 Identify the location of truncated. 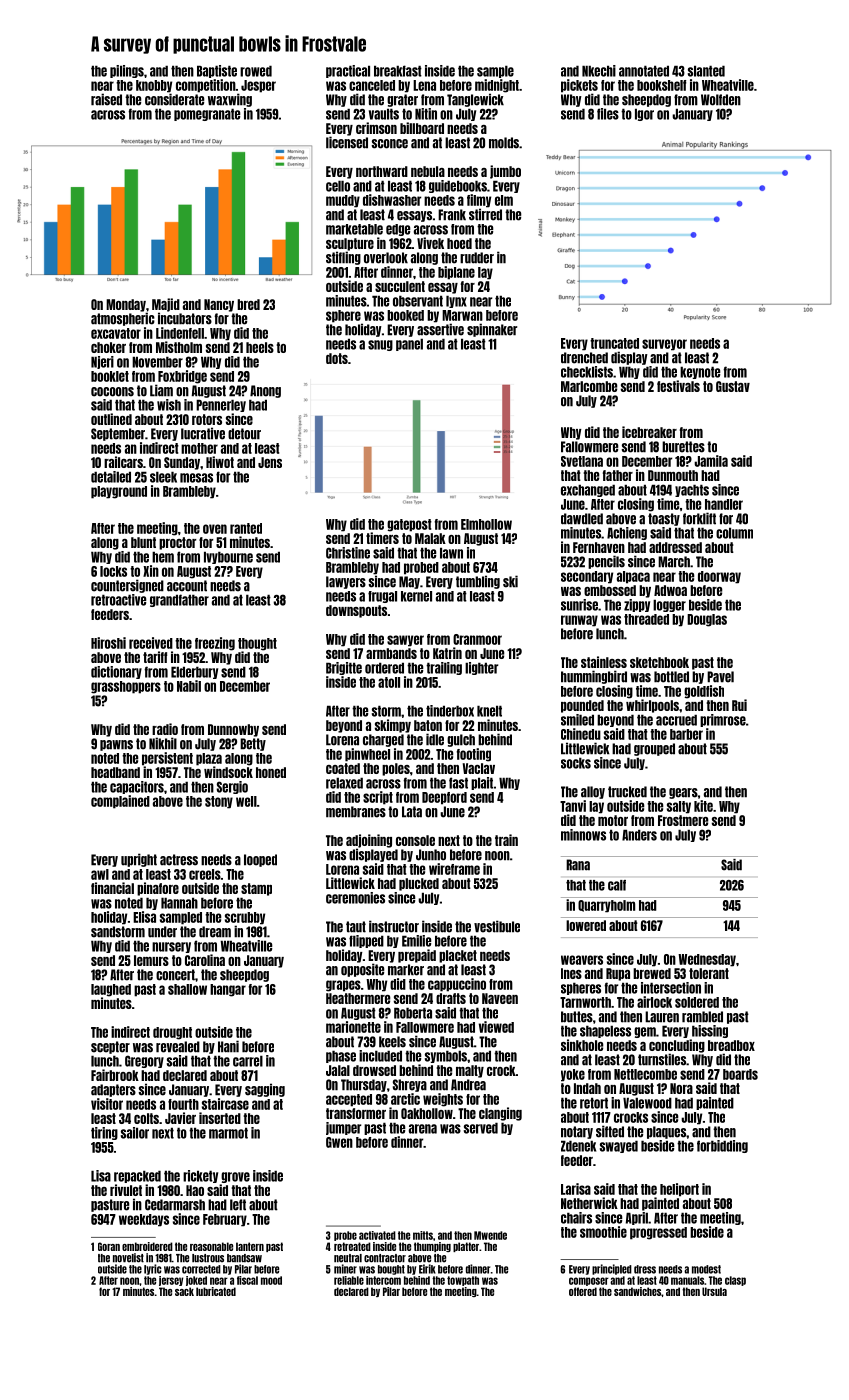
(614, 343).
